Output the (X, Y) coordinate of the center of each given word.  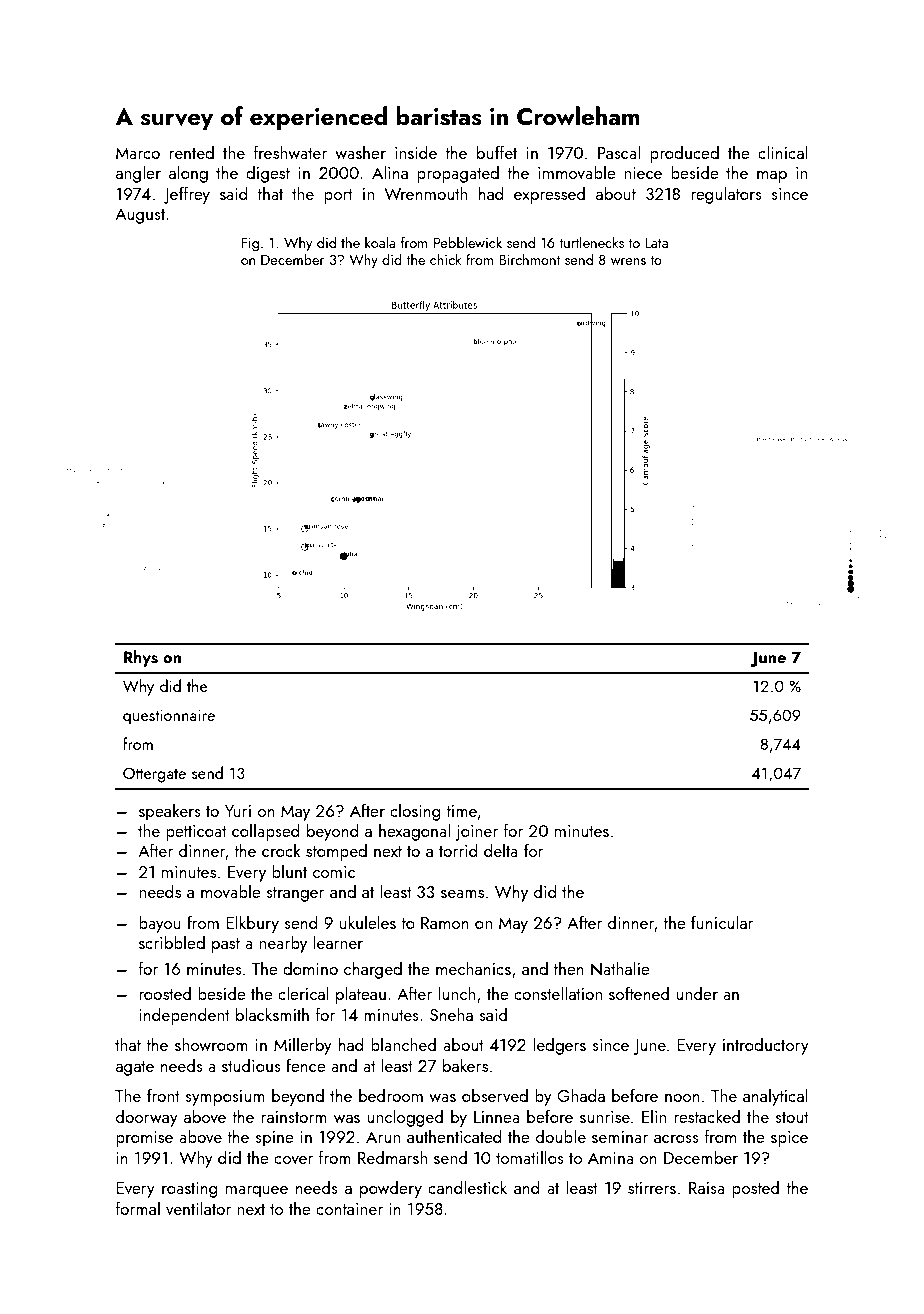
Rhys (141, 658)
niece (643, 173)
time (461, 811)
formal (138, 1208)
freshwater (290, 152)
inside (416, 152)
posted (755, 1189)
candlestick (467, 1187)
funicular (722, 922)
